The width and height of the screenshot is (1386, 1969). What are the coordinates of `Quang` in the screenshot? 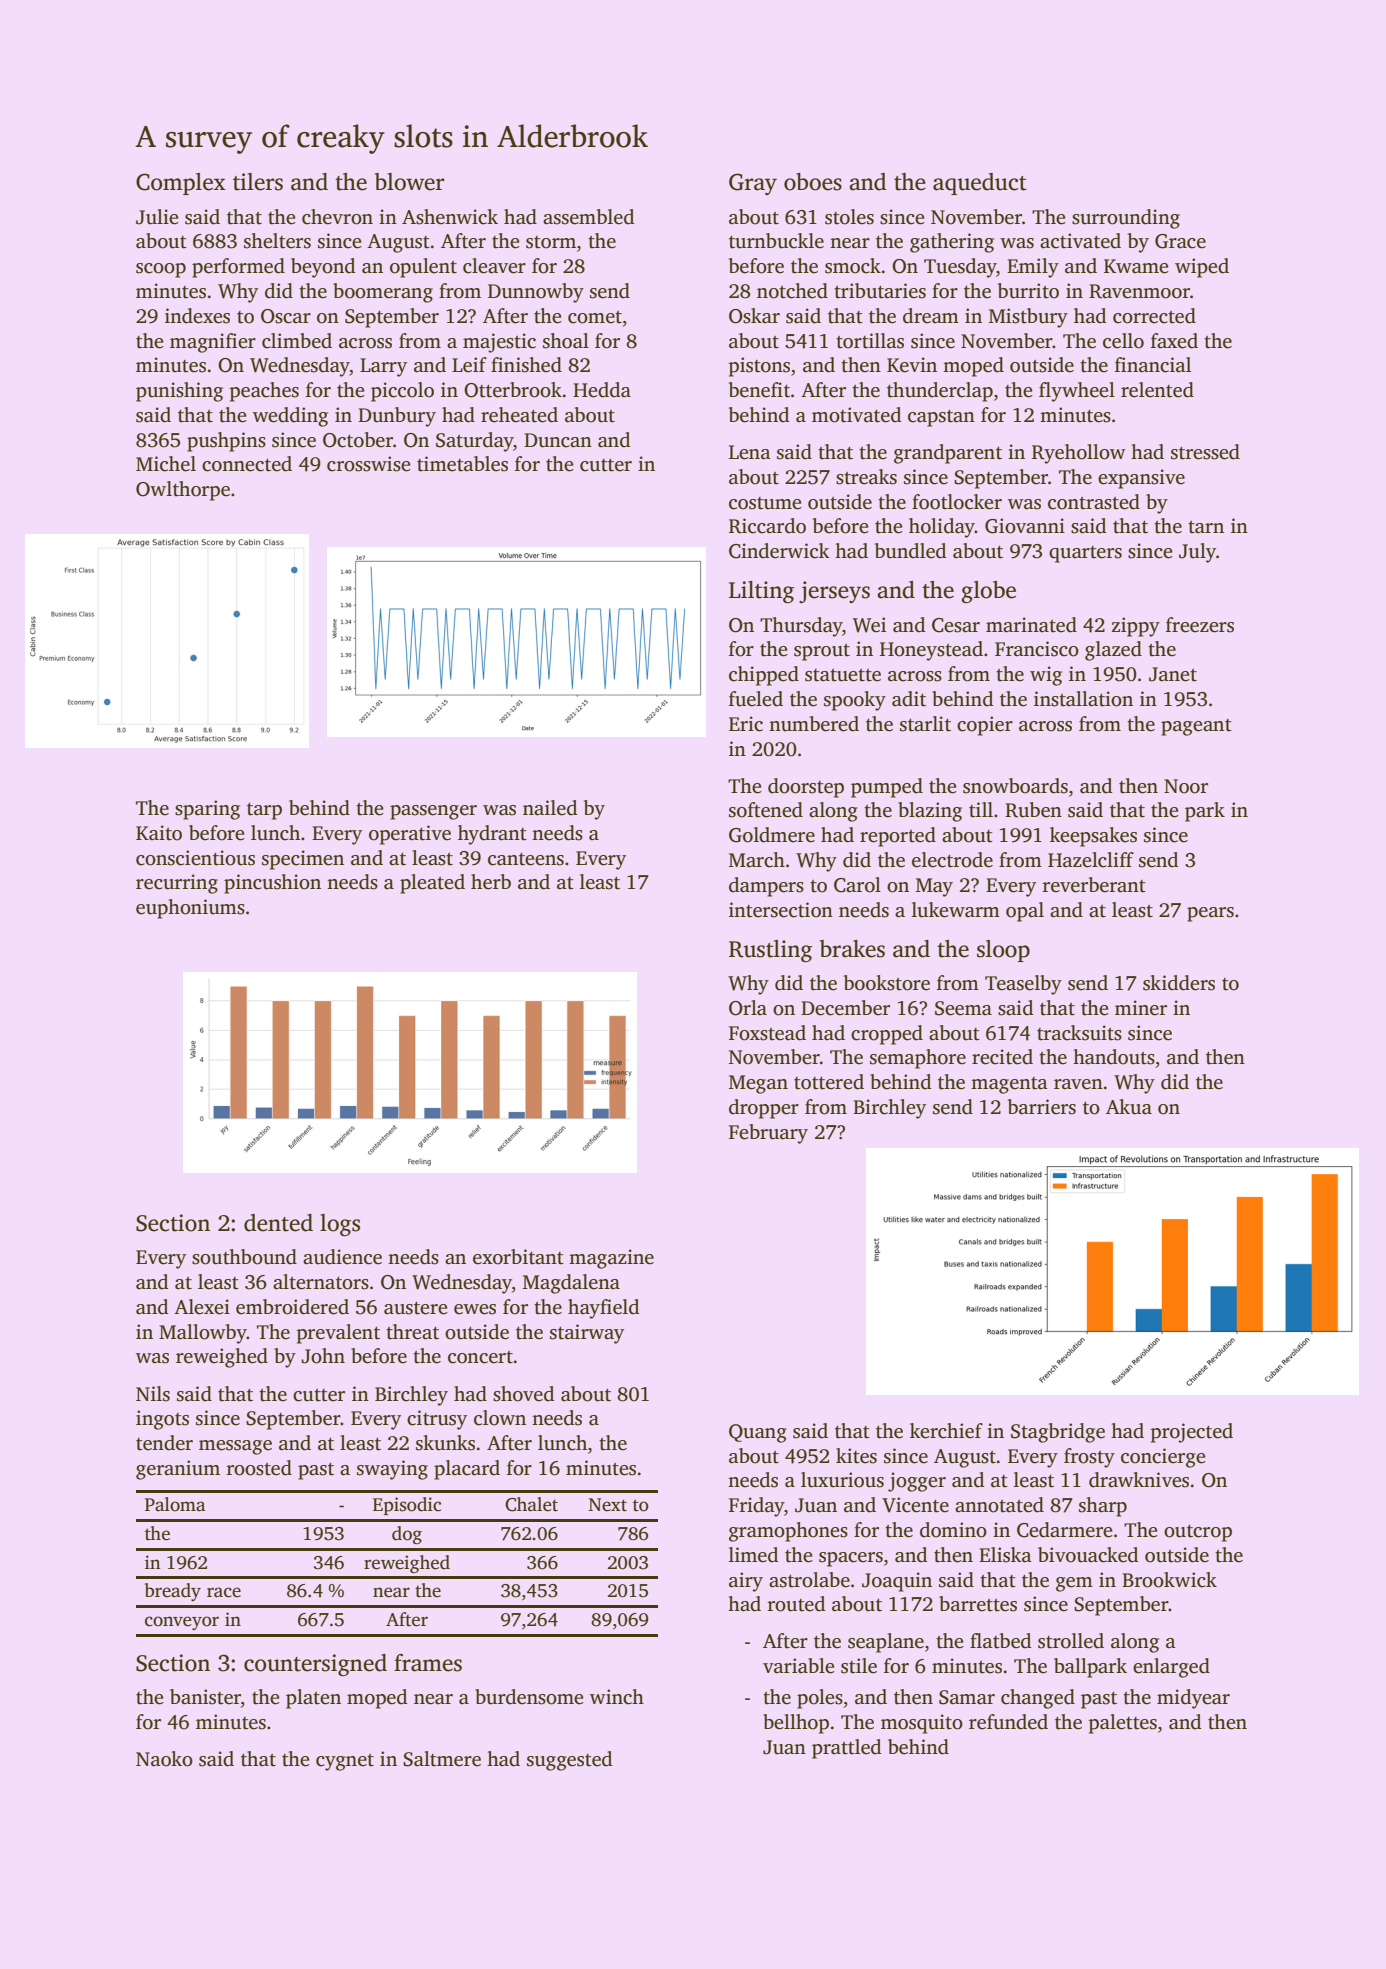 It's located at (758, 1433).
